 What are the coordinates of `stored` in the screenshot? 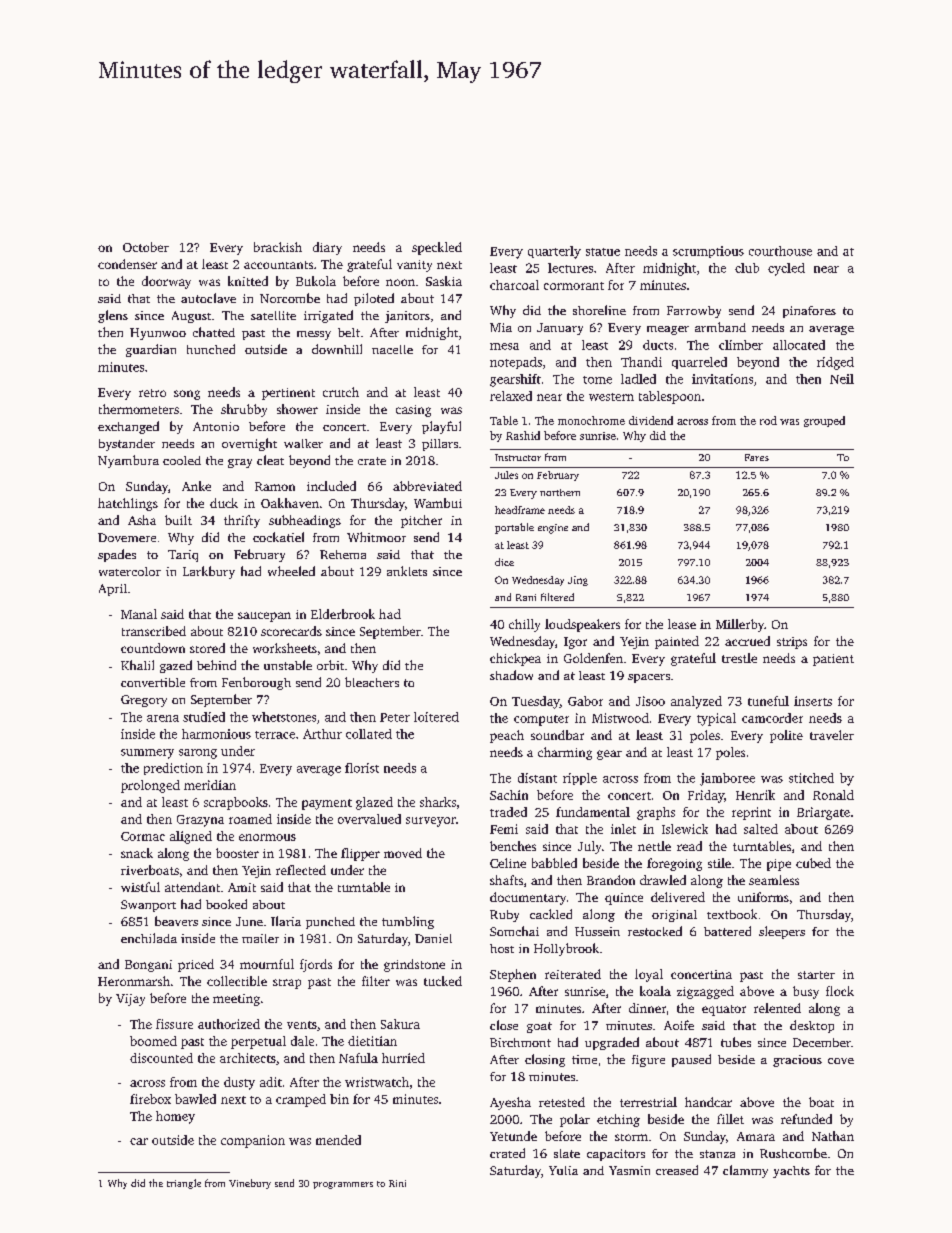 It's located at (207, 648).
